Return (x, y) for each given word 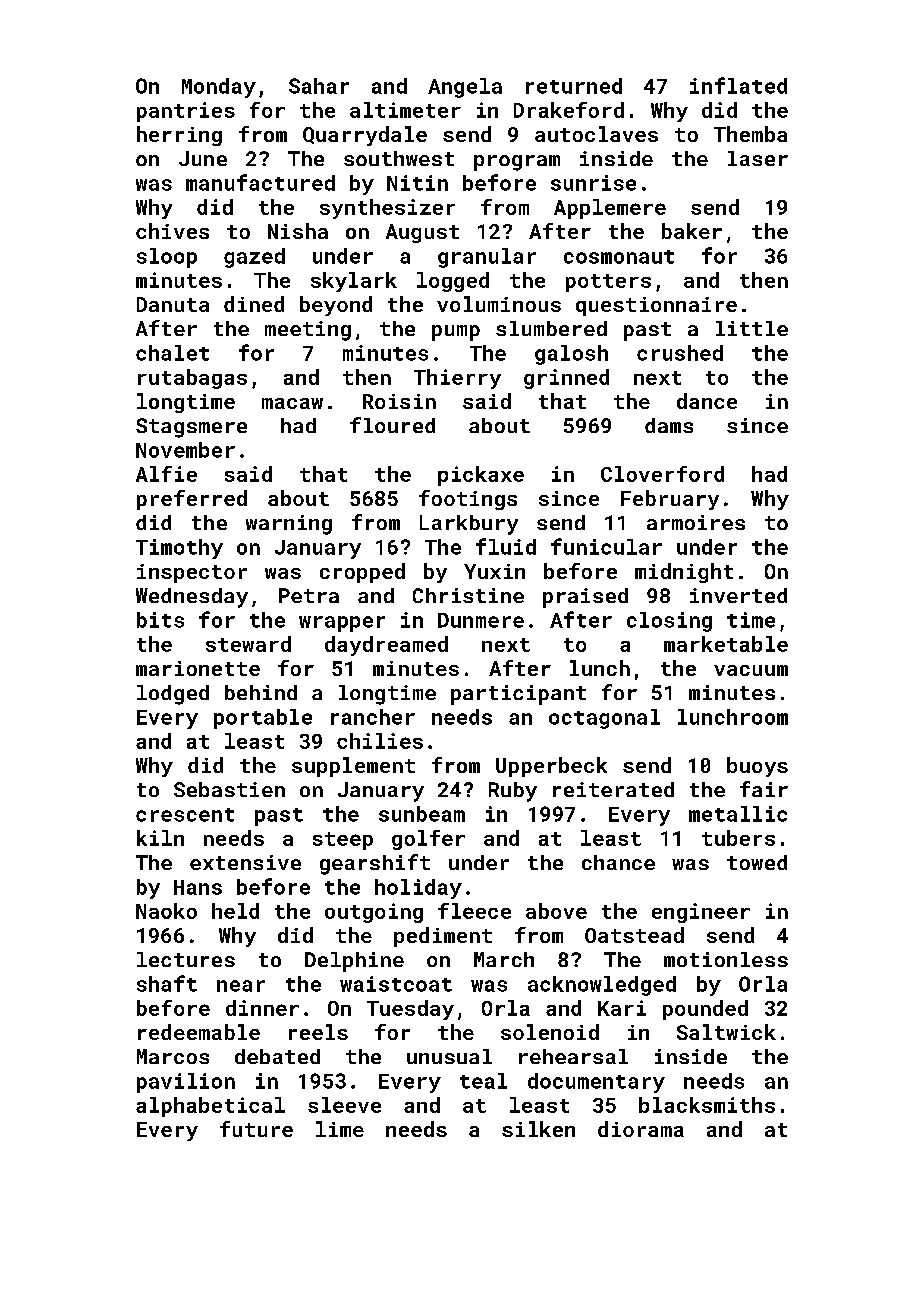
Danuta (173, 304)
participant (518, 695)
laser (758, 158)
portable (263, 719)
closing (669, 622)
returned (574, 86)
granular (487, 258)
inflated (738, 85)
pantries (186, 112)
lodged (173, 695)
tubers (738, 838)
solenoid (550, 1032)
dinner (262, 1008)
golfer (428, 840)
